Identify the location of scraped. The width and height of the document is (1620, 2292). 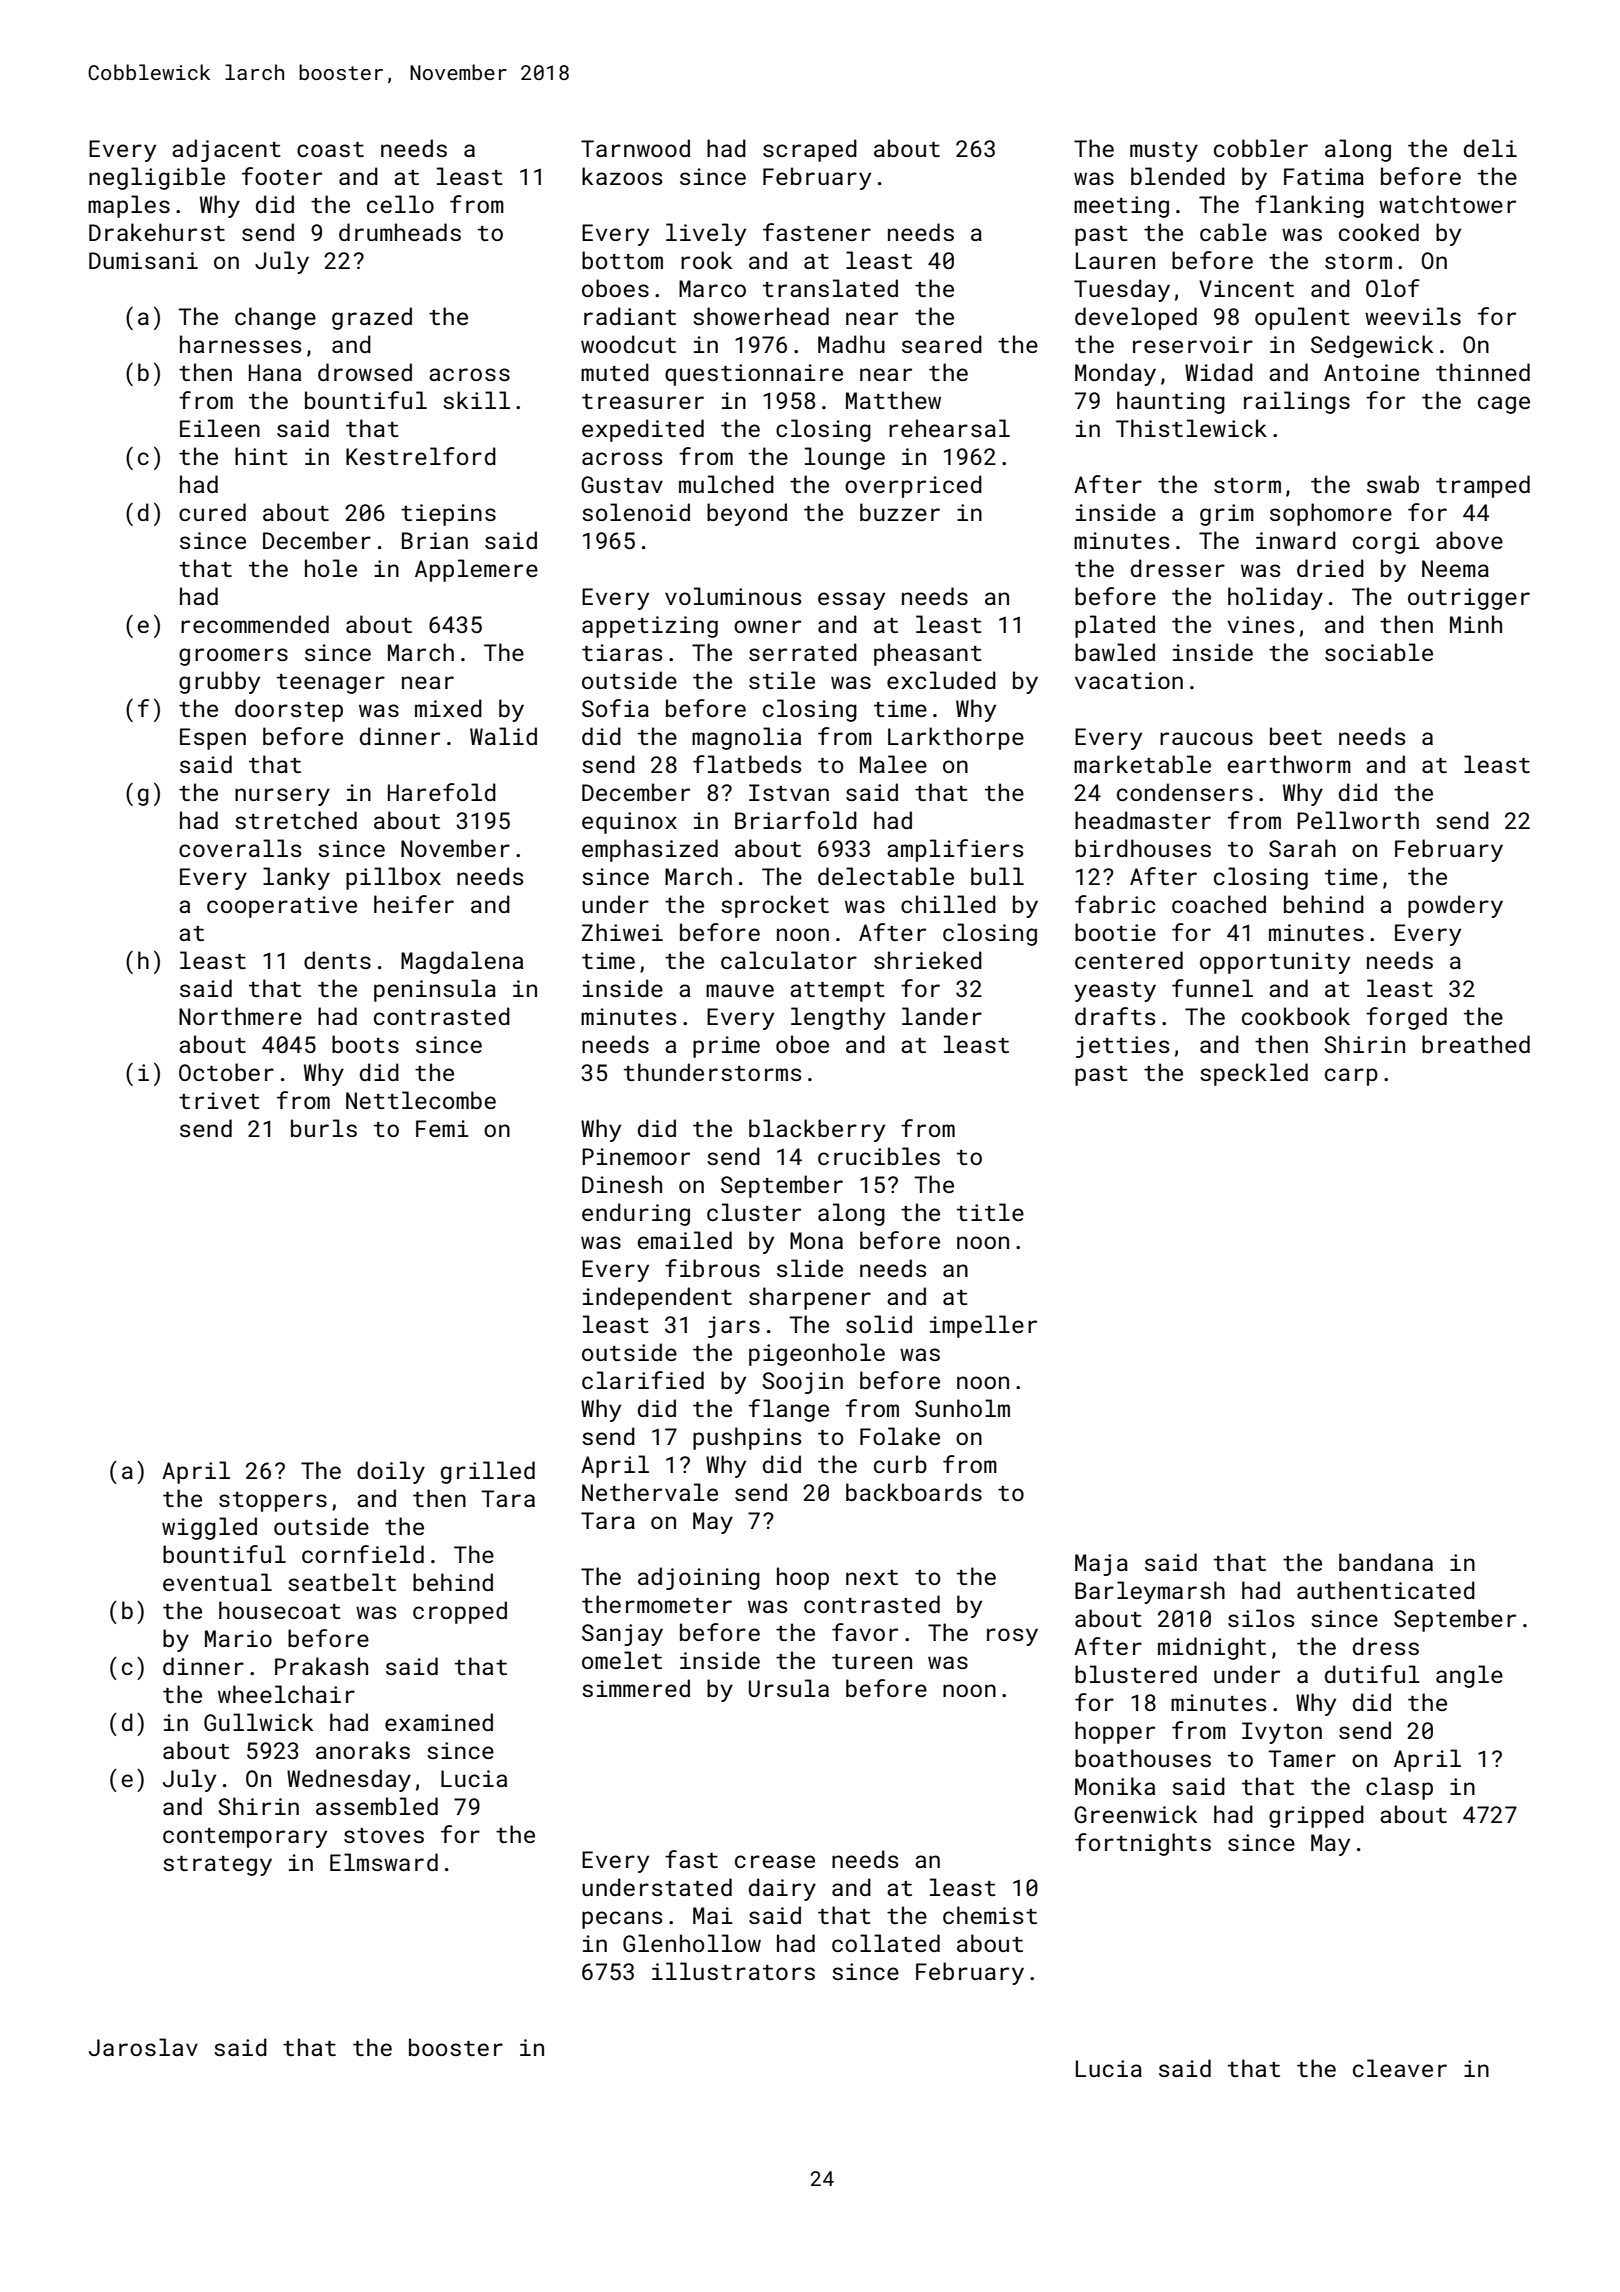
(810, 150).
